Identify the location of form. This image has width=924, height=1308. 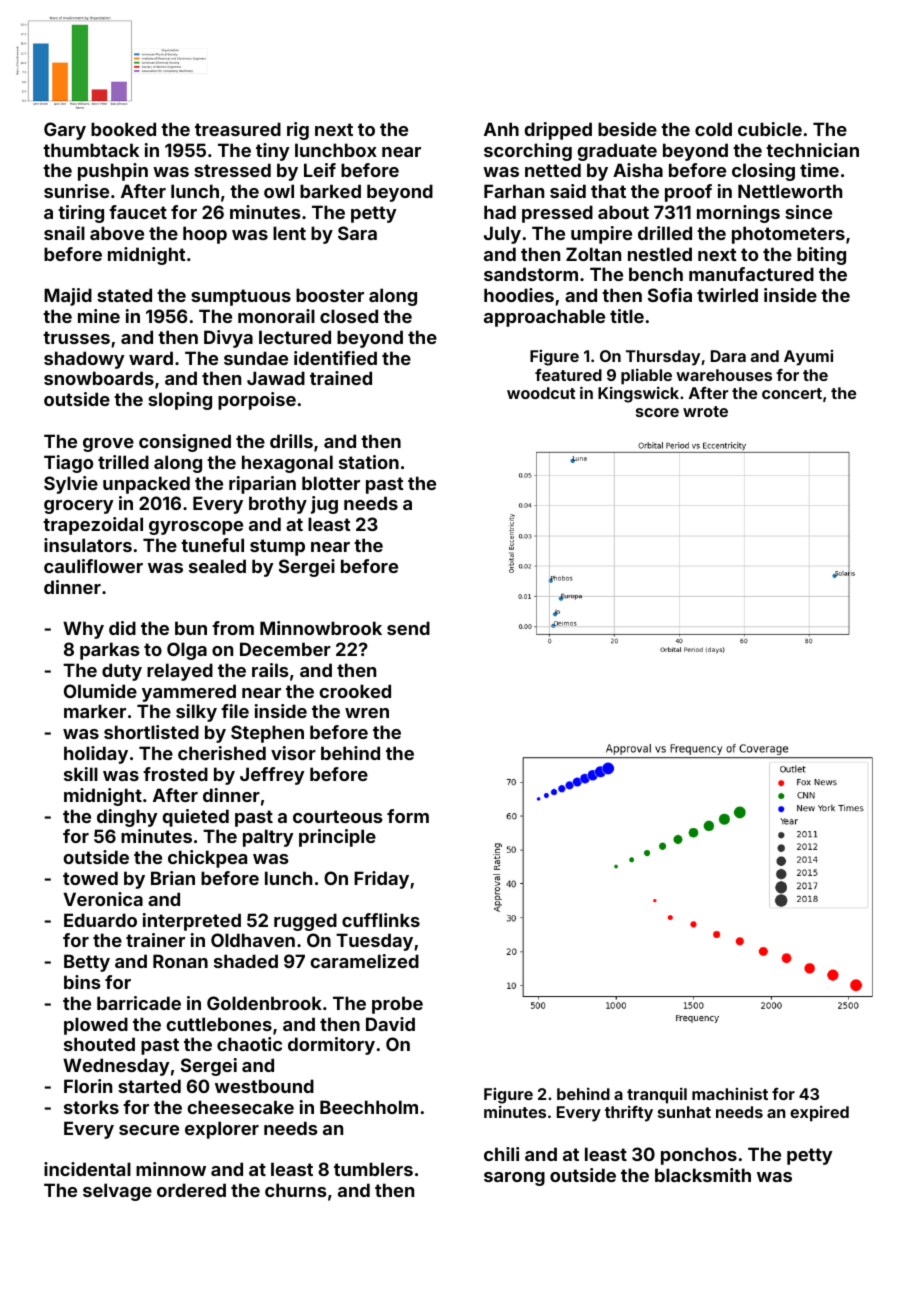
(408, 816).
